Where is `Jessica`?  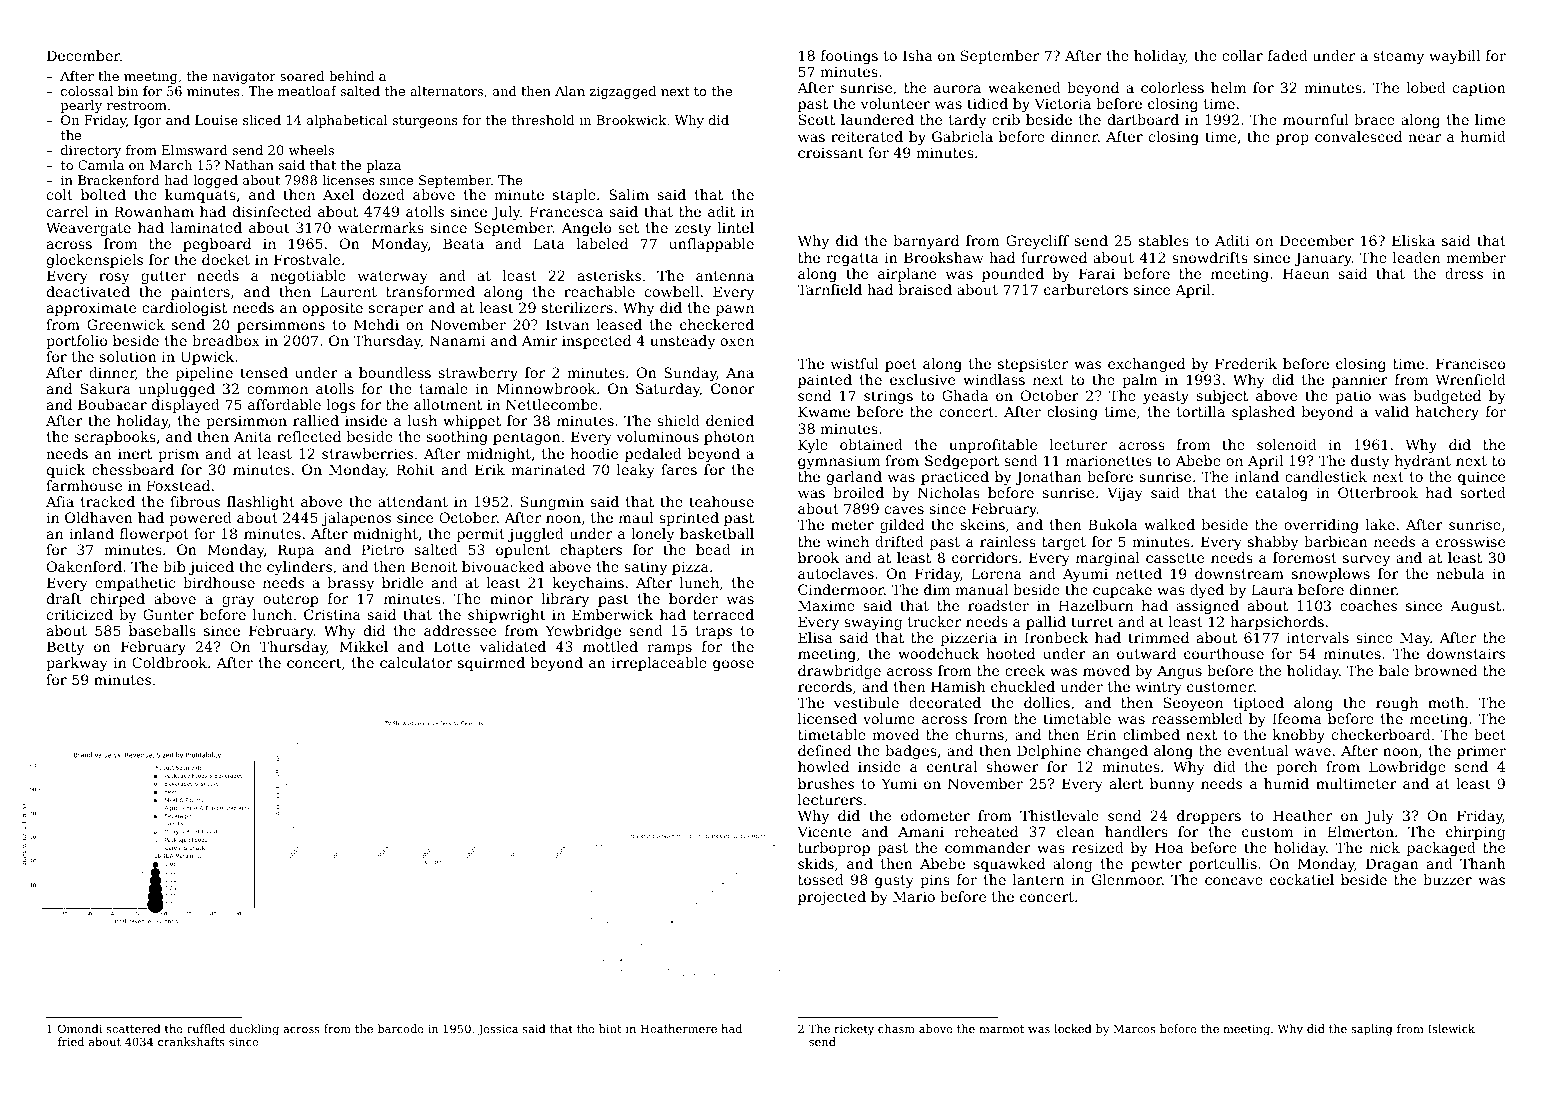 Jessica is located at coordinates (498, 1030).
